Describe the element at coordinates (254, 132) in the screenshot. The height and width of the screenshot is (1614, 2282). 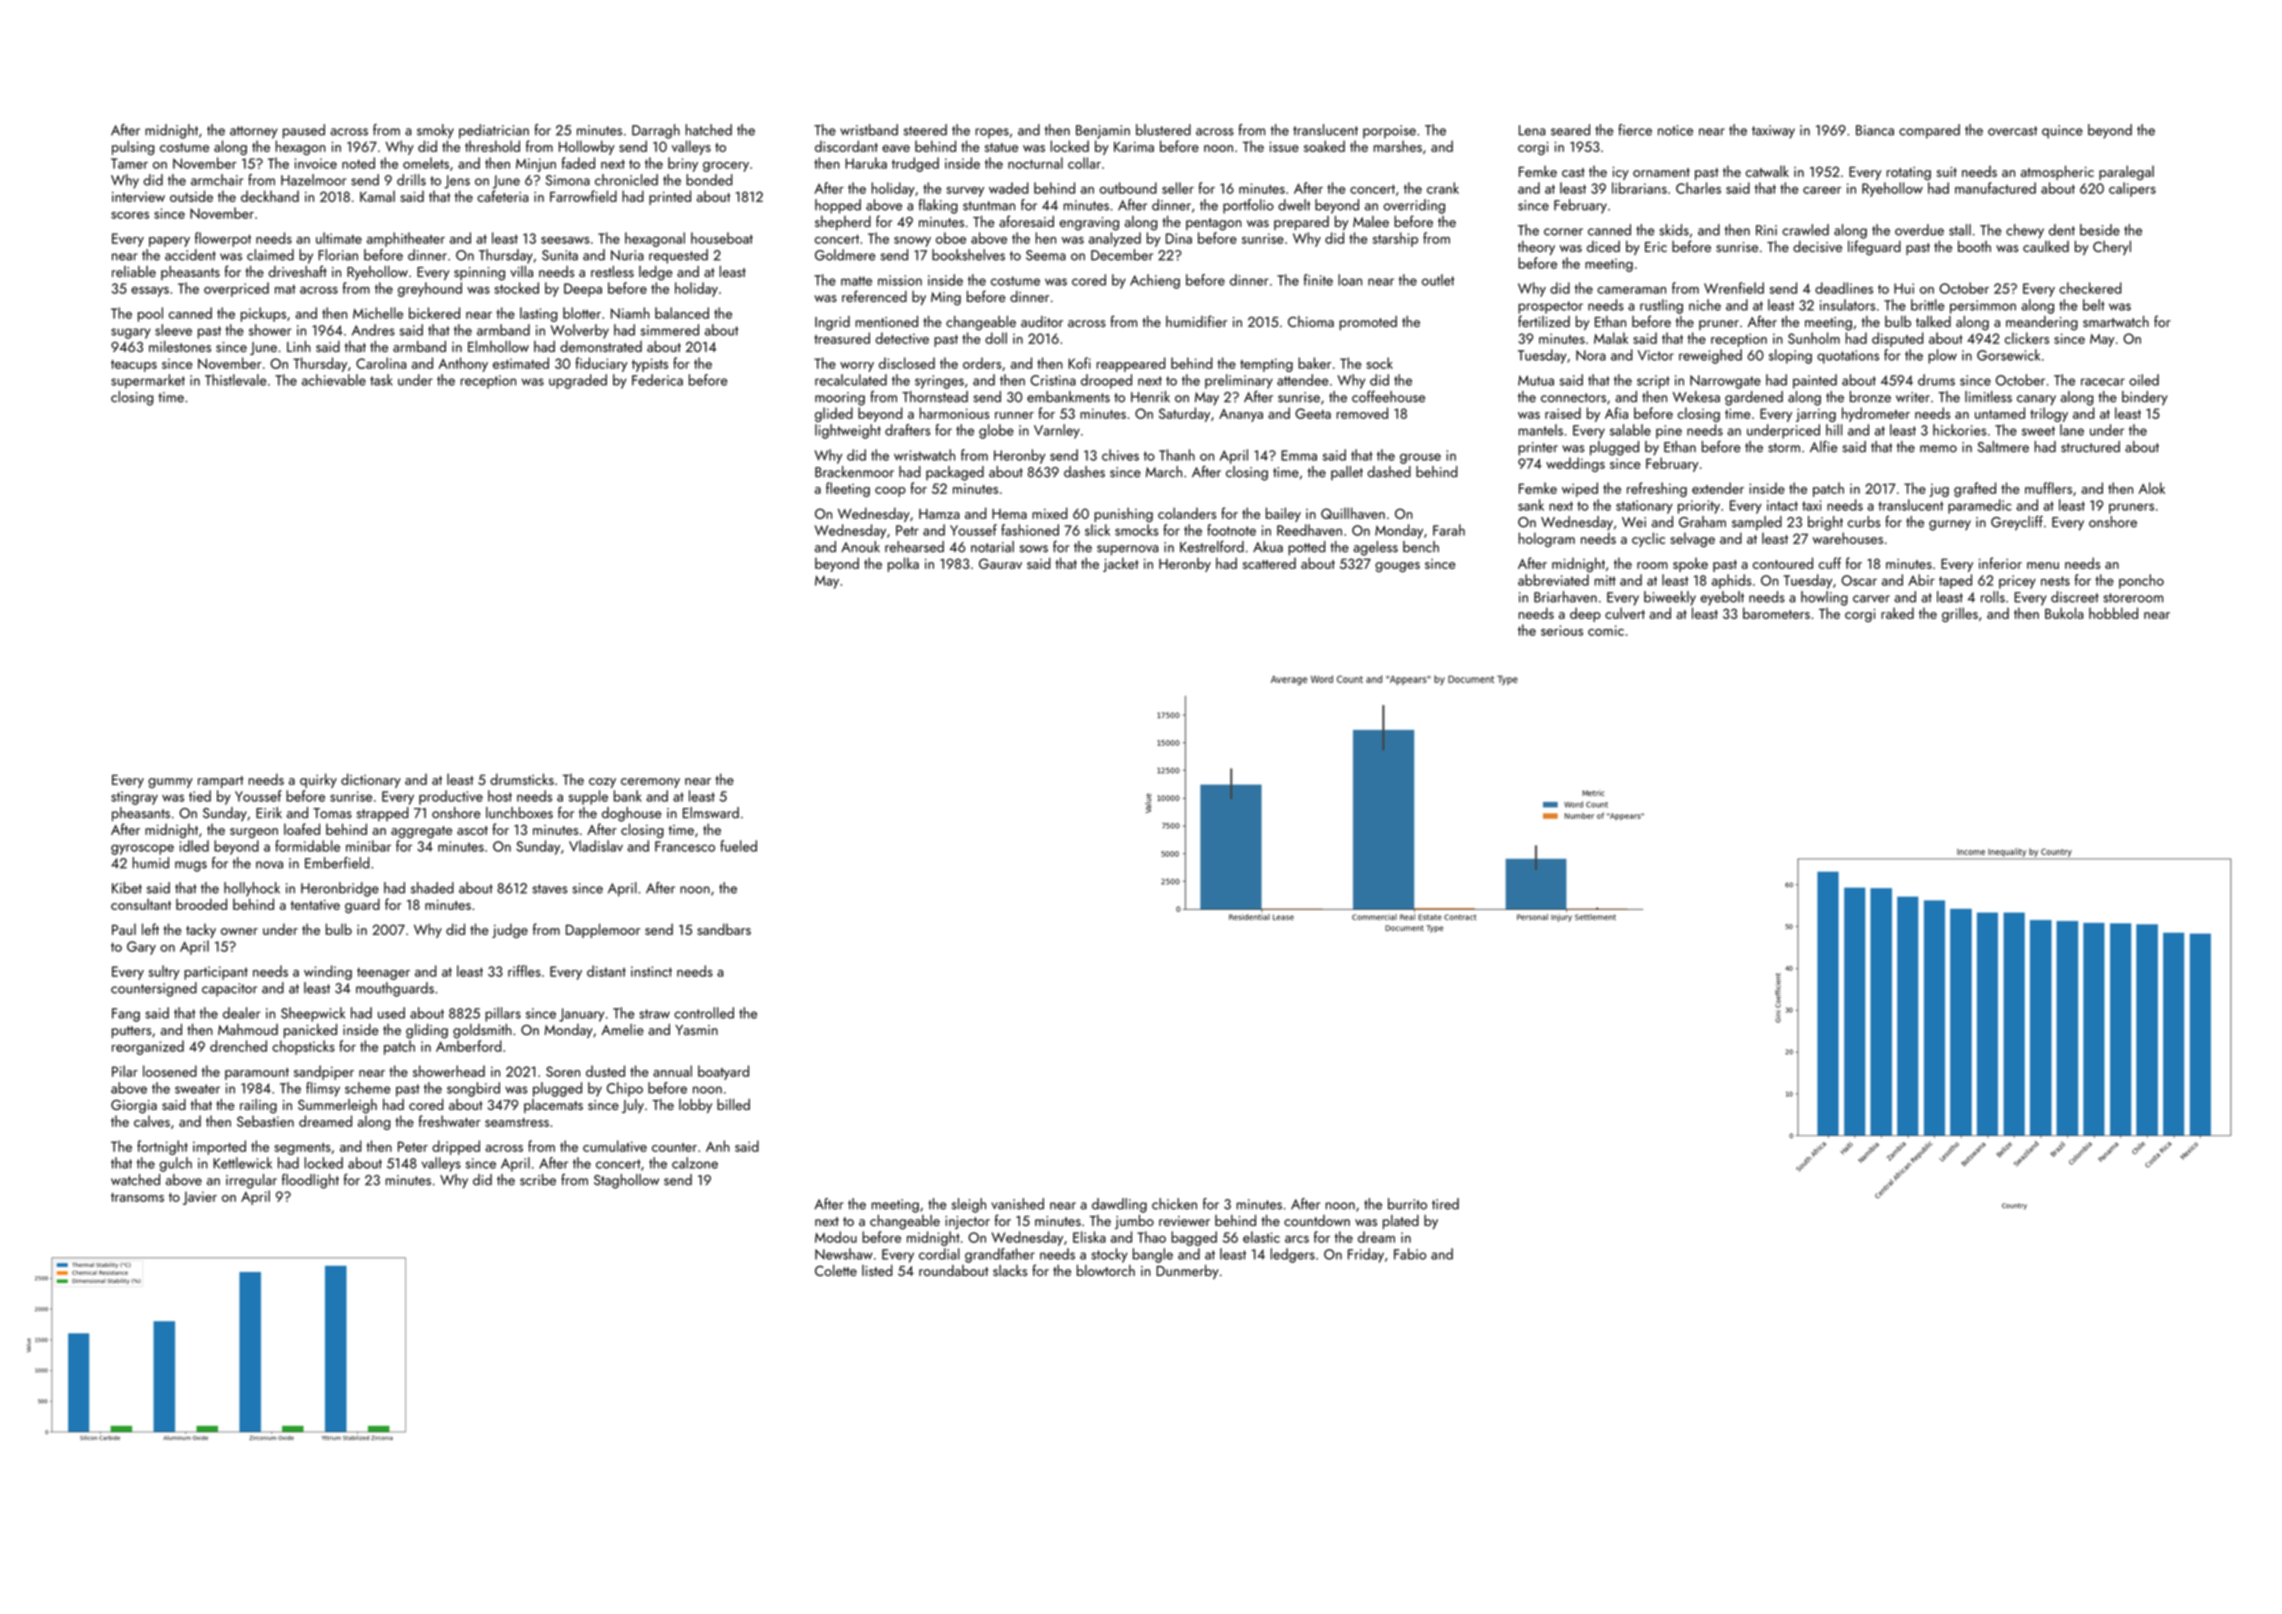
I see `attorney` at that location.
